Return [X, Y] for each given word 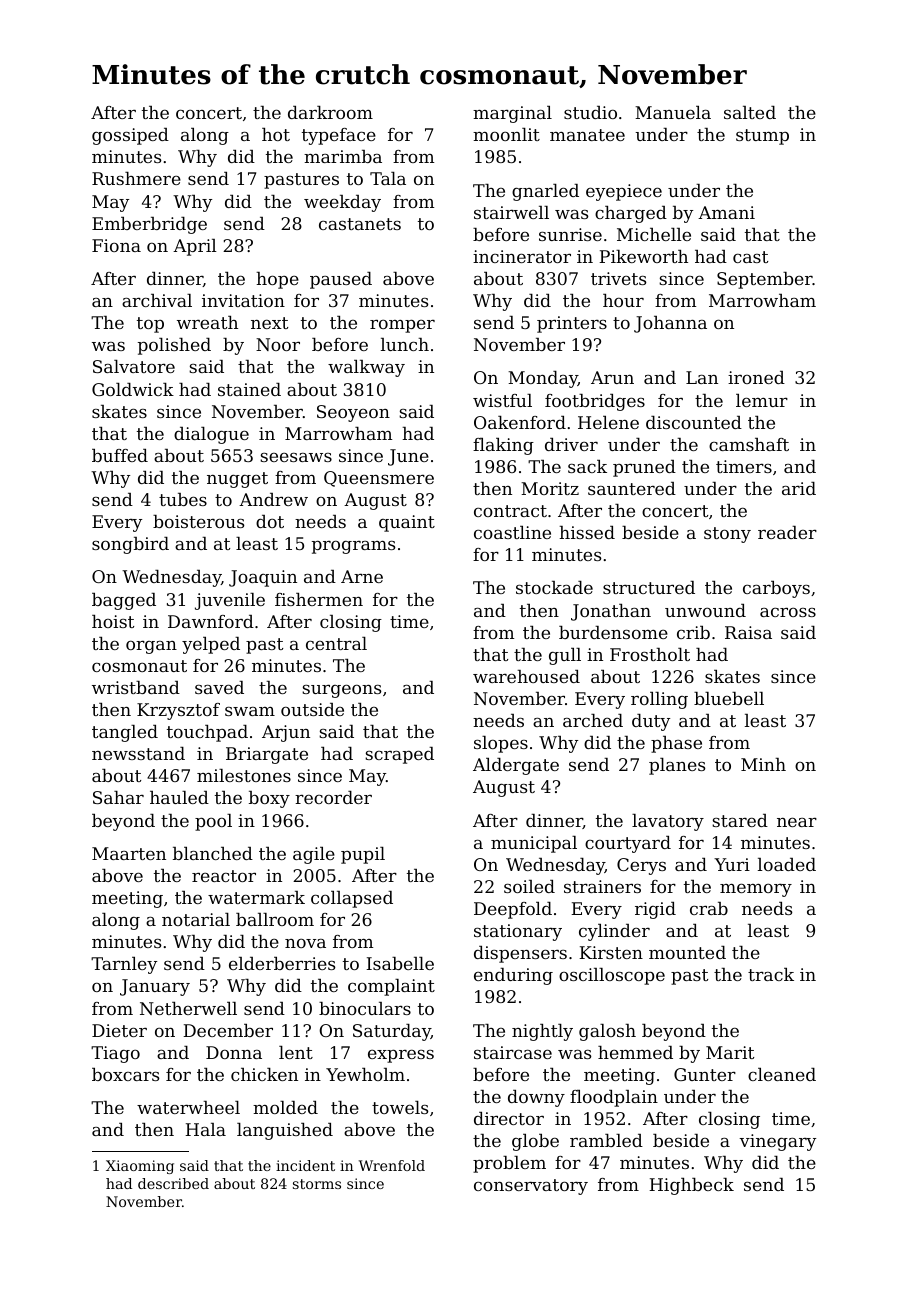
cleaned [782, 1074]
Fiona [116, 245]
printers [572, 324]
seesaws [296, 457]
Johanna [670, 324]
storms [317, 1184]
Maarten [129, 853]
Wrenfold [392, 1165]
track [771, 974]
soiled [529, 886]
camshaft [749, 444]
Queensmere [379, 479]
